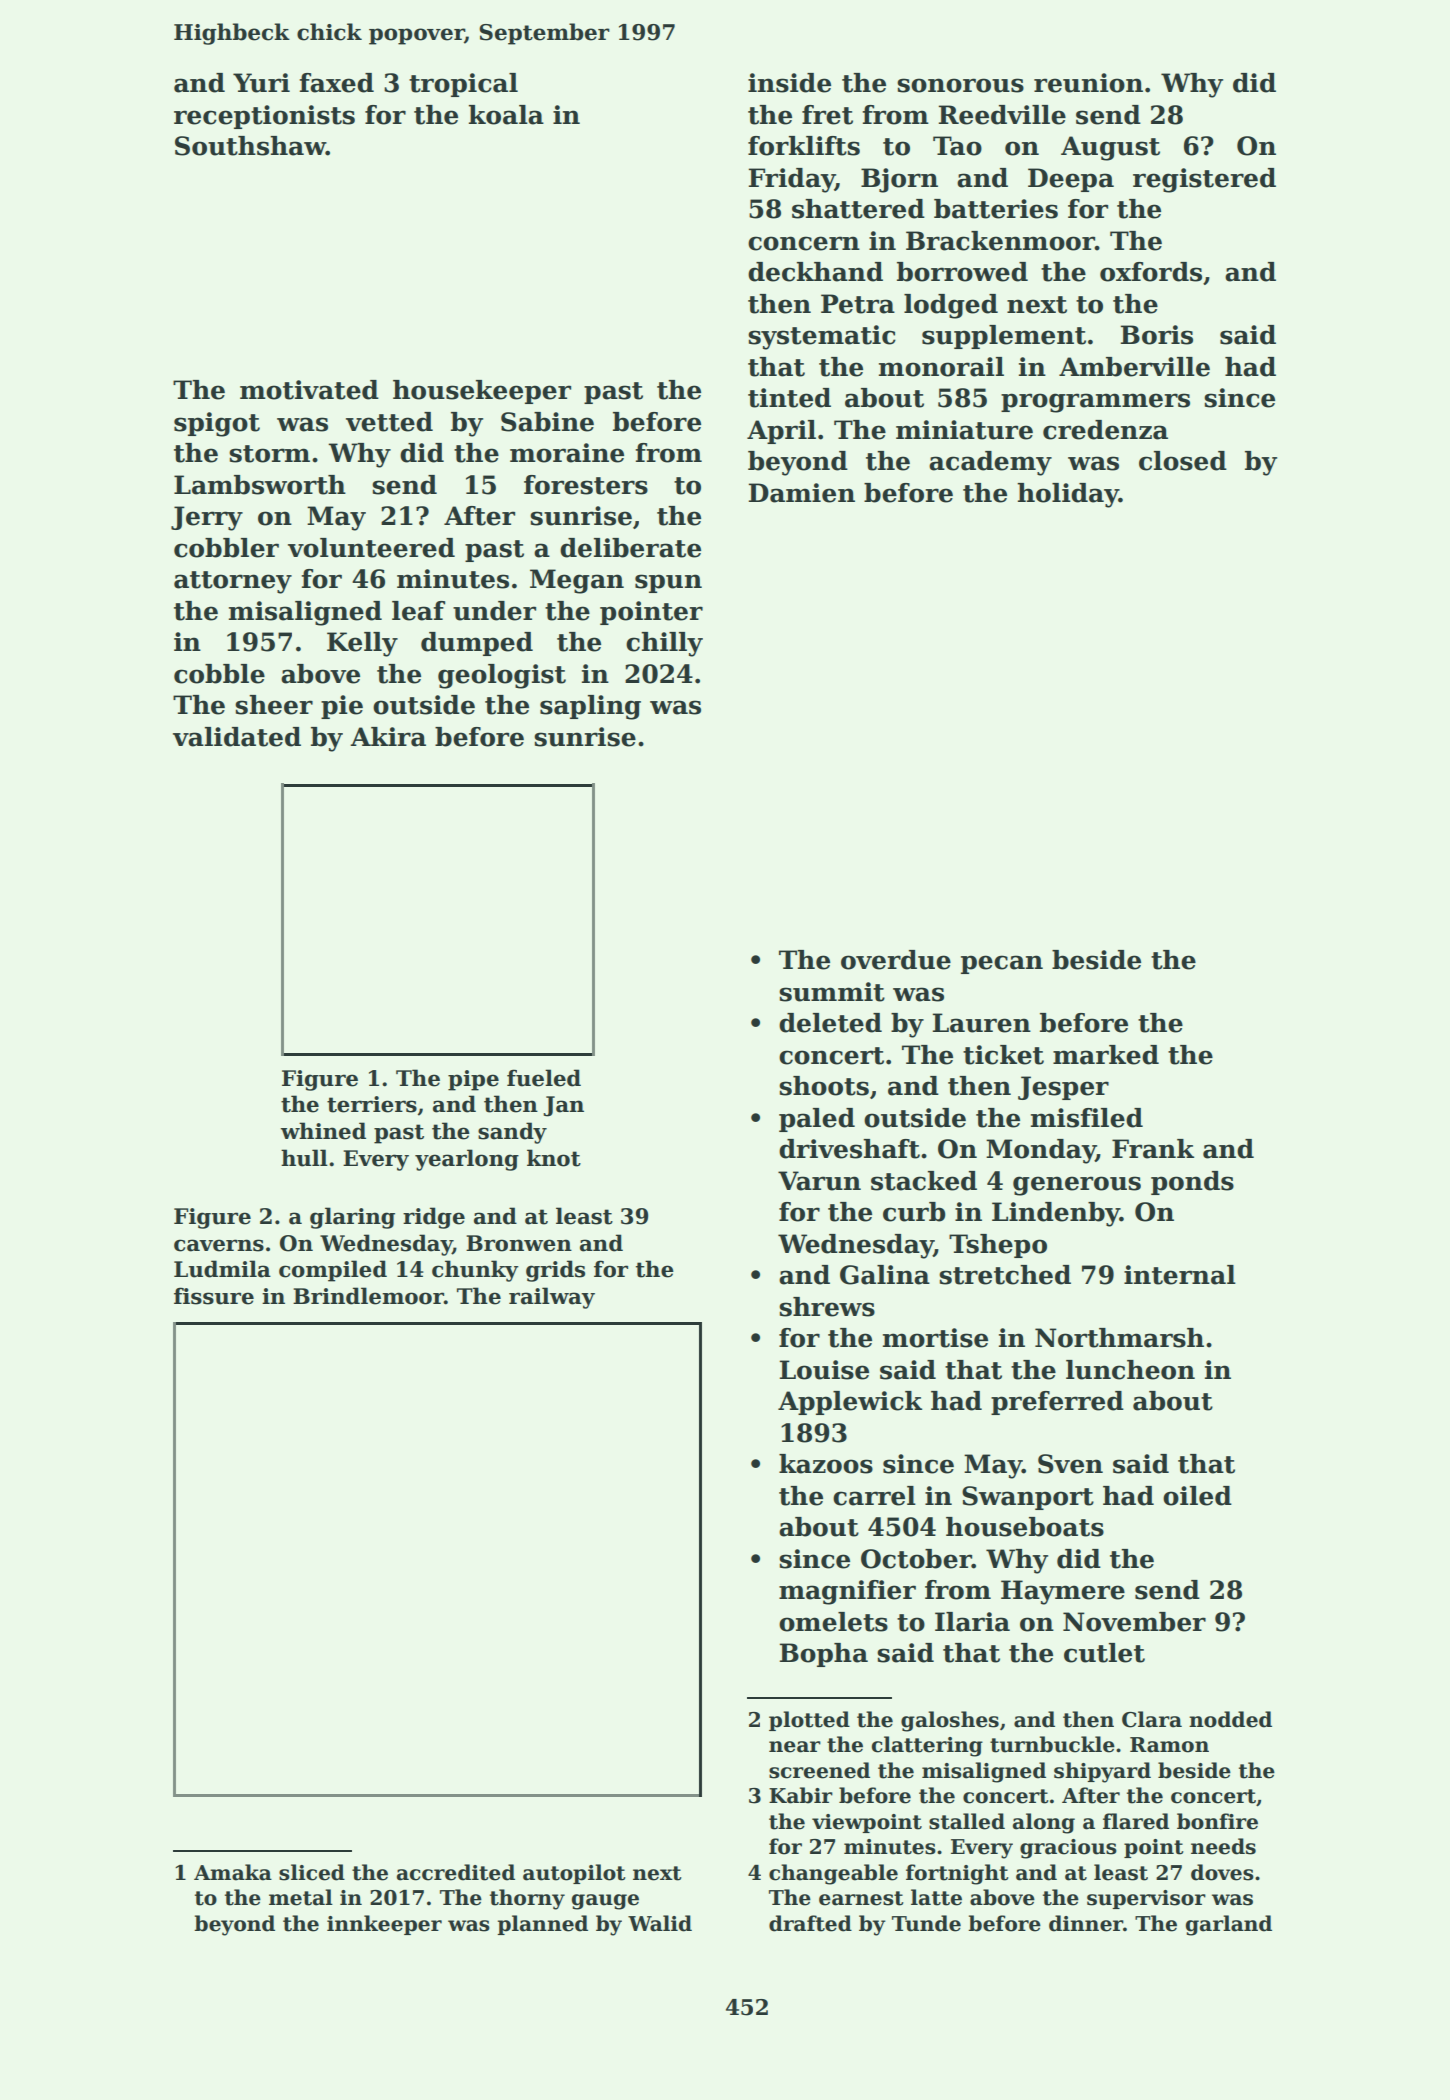  What do you see at coordinates (605, 1902) in the image?
I see `gauge` at bounding box center [605, 1902].
